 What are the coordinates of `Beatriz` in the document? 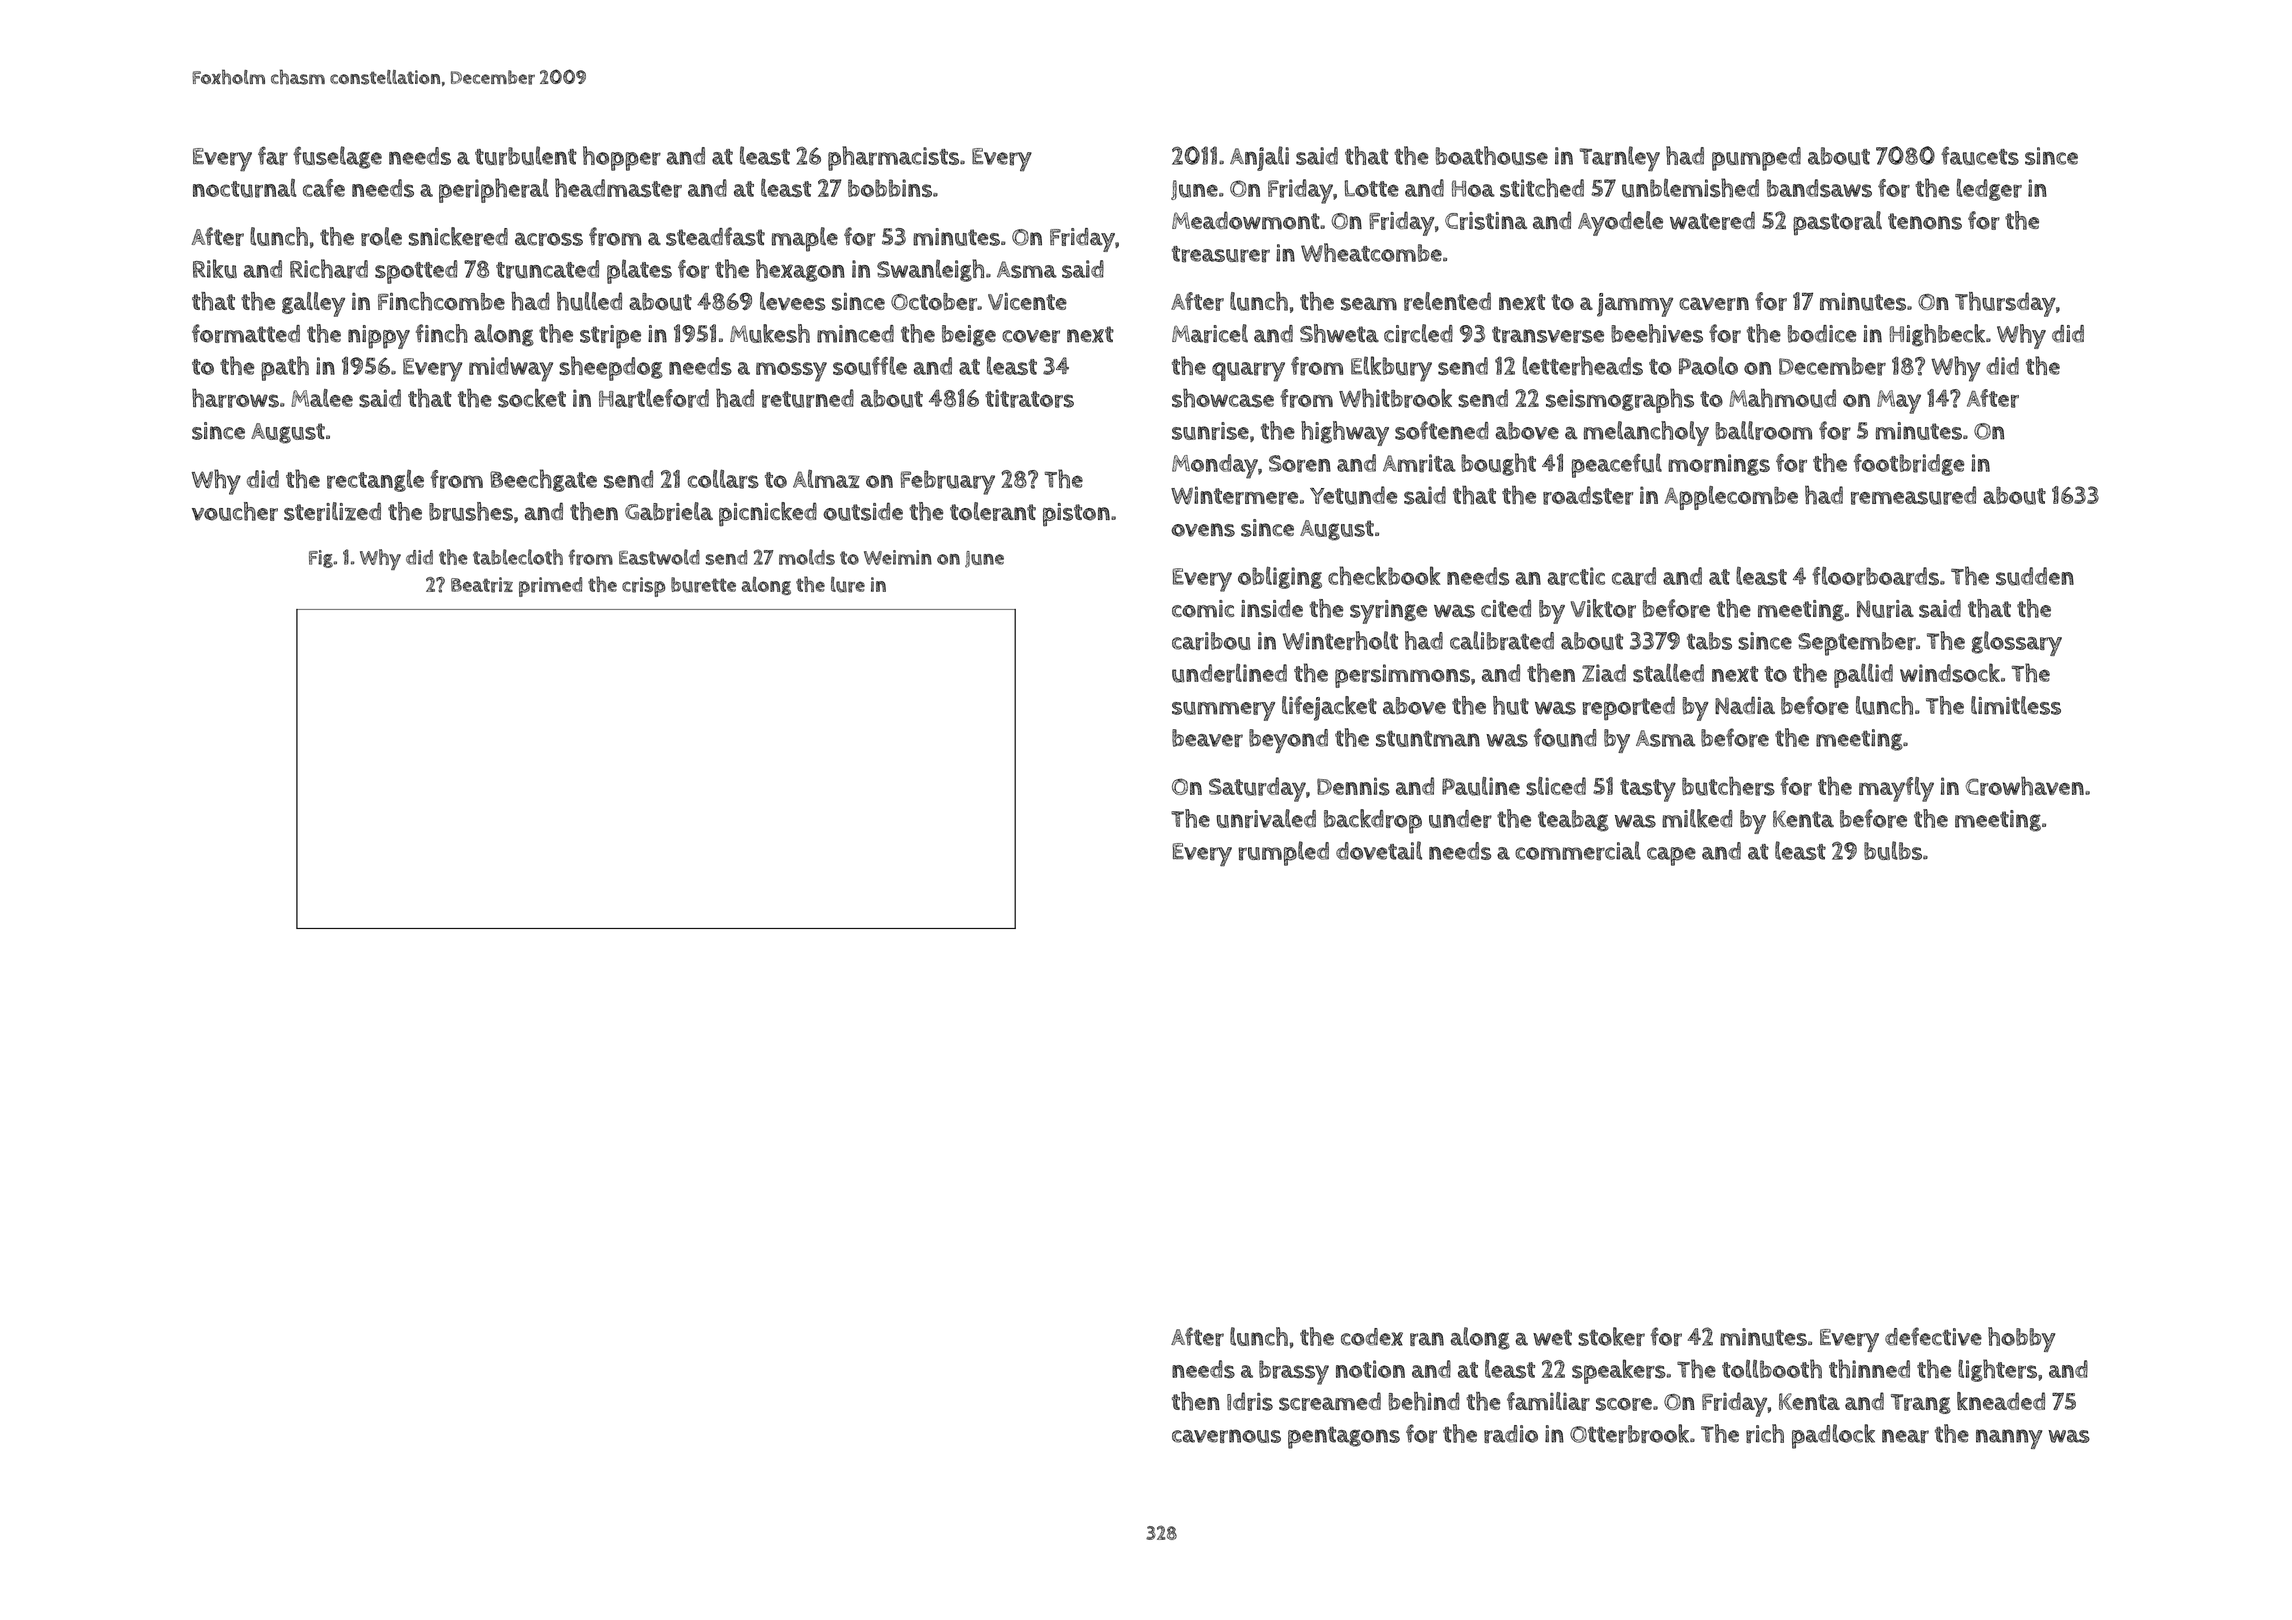 It's located at (482, 585).
